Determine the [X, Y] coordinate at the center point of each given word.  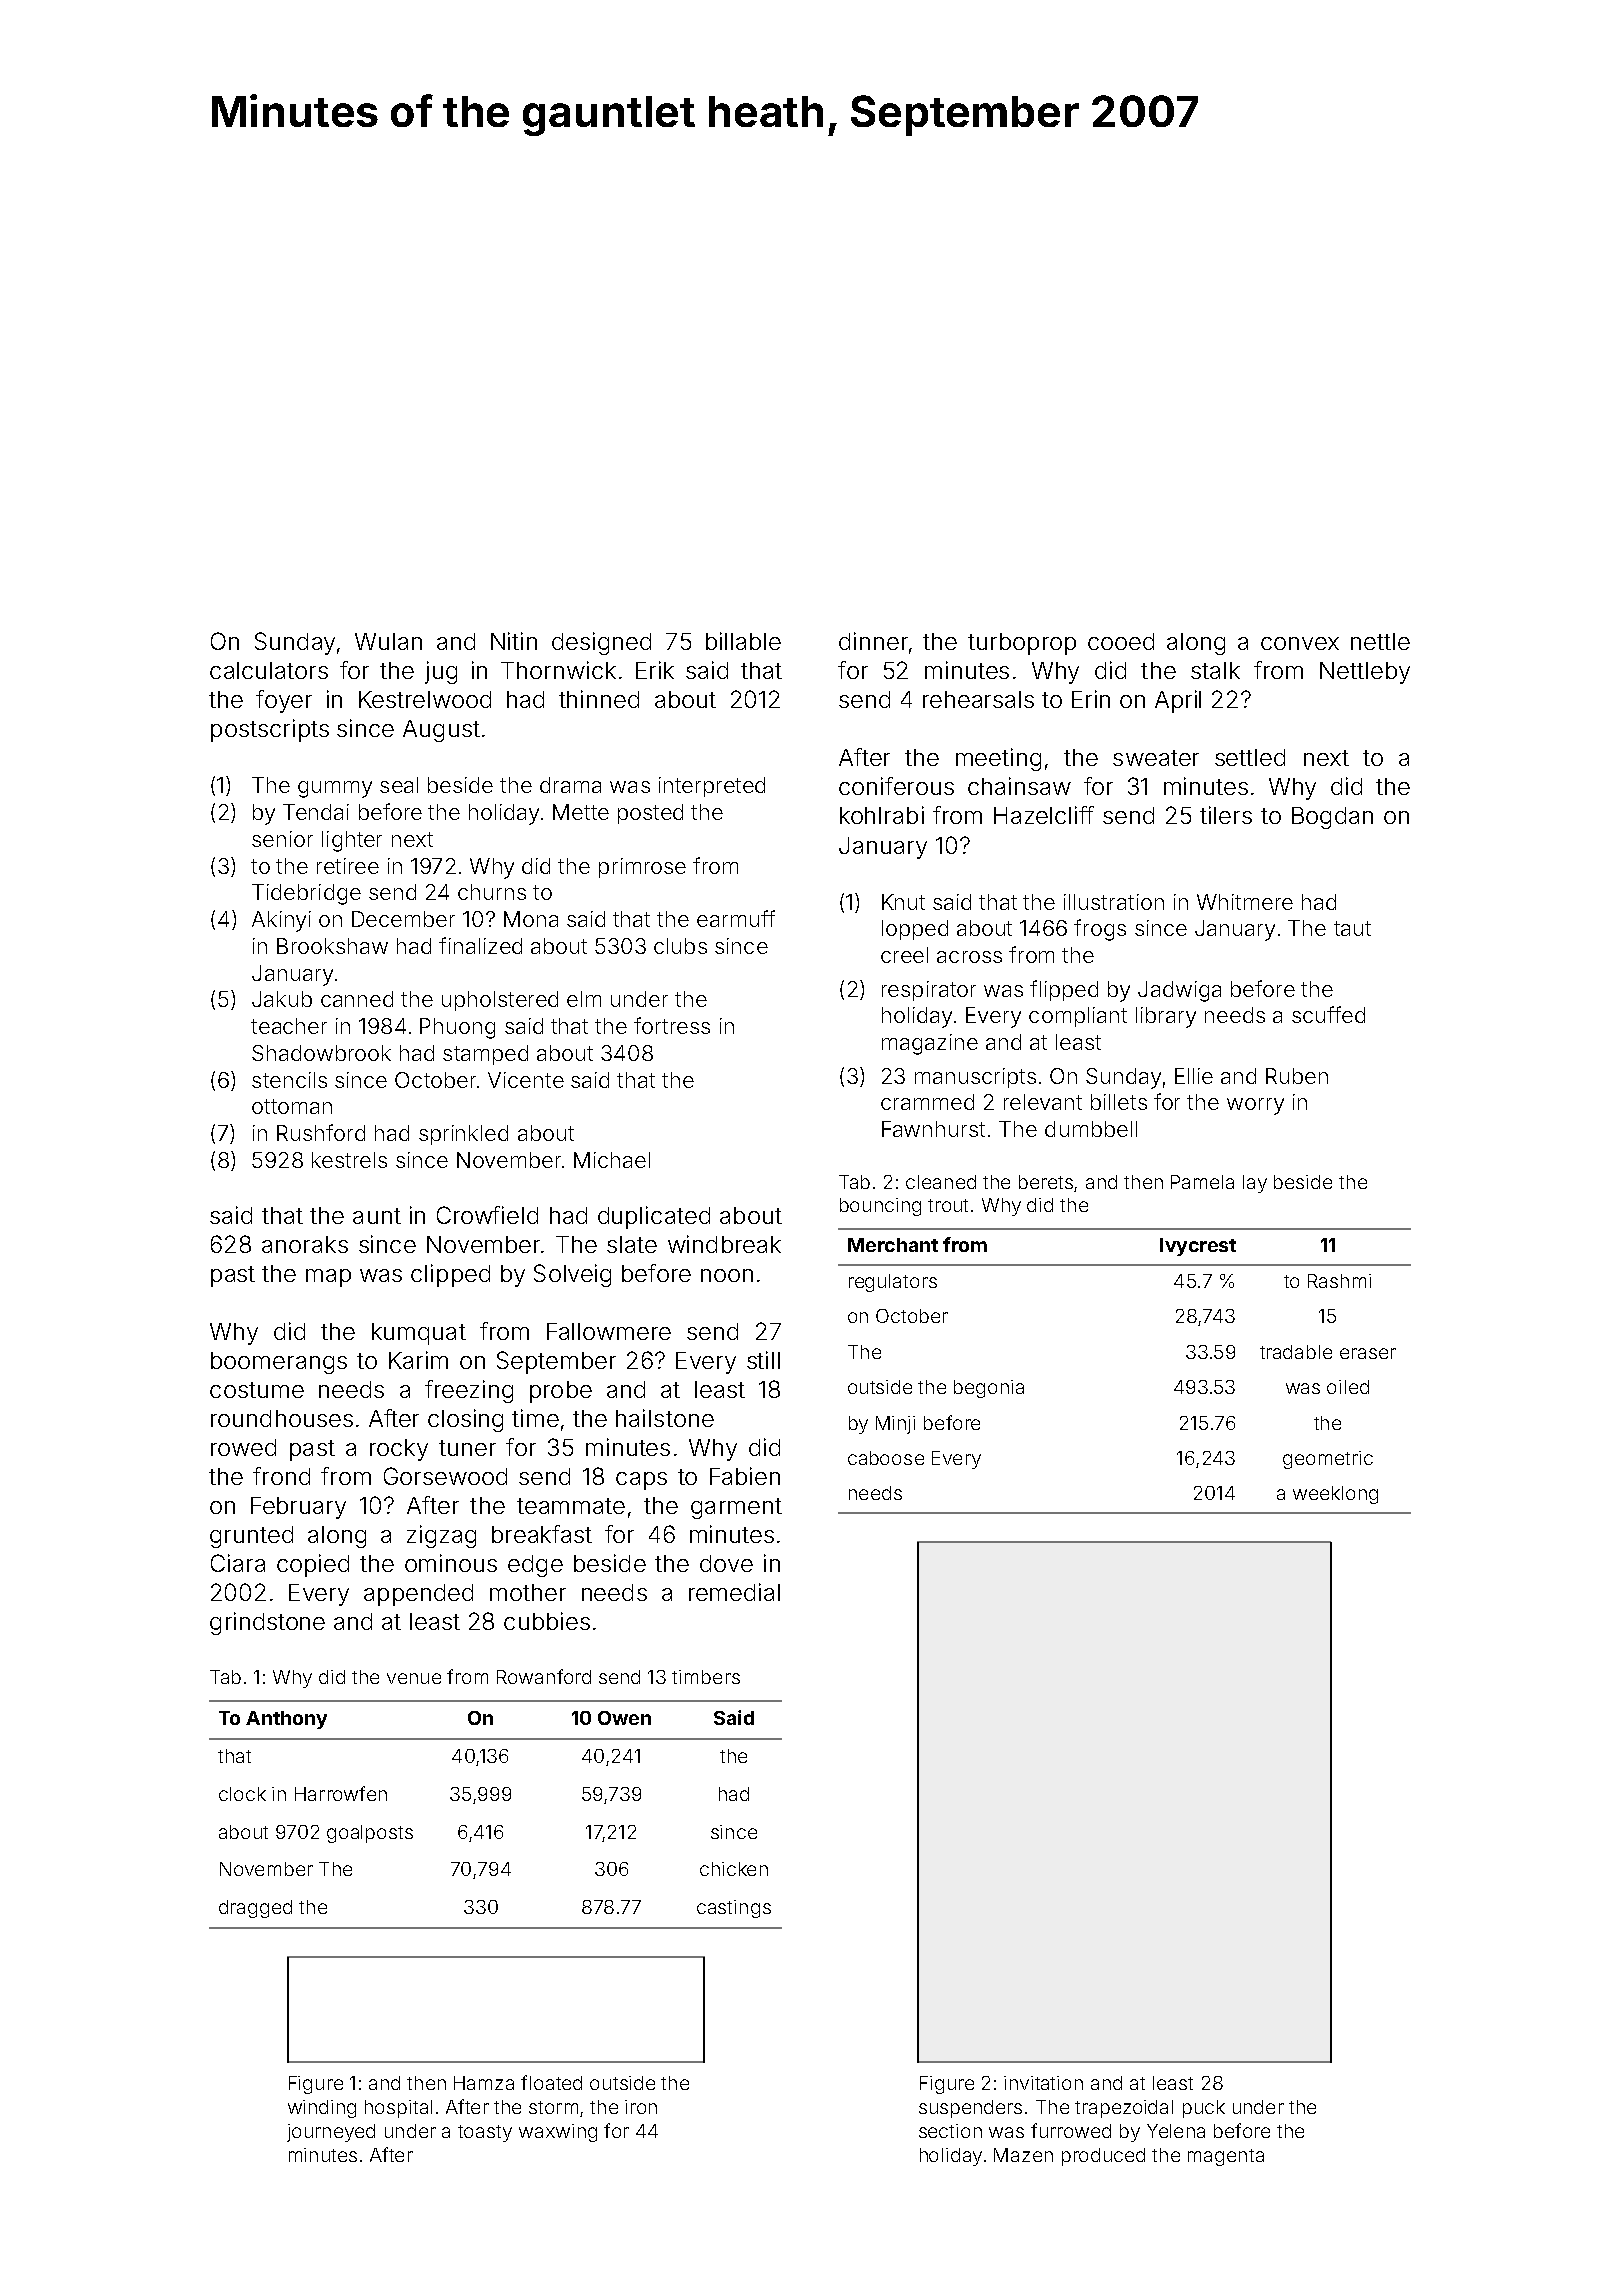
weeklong [1335, 1495]
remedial [734, 1592]
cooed [1121, 641]
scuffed [1328, 1014]
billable [743, 641]
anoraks [305, 1244]
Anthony [286, 1720]
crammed [927, 1102]
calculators [269, 670]
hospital [398, 2109]
